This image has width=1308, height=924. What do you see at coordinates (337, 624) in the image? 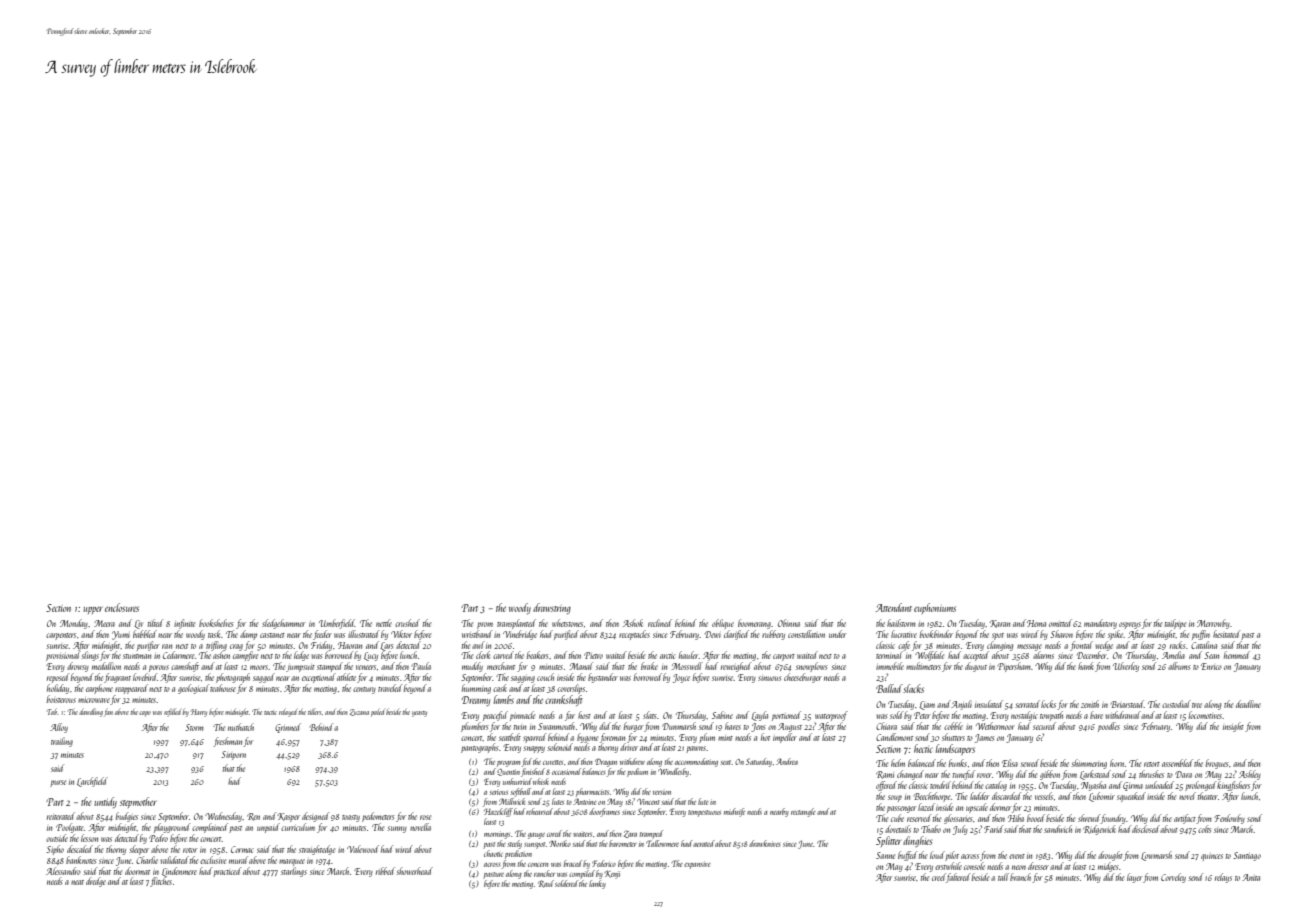
I see `Umberfield` at bounding box center [337, 624].
